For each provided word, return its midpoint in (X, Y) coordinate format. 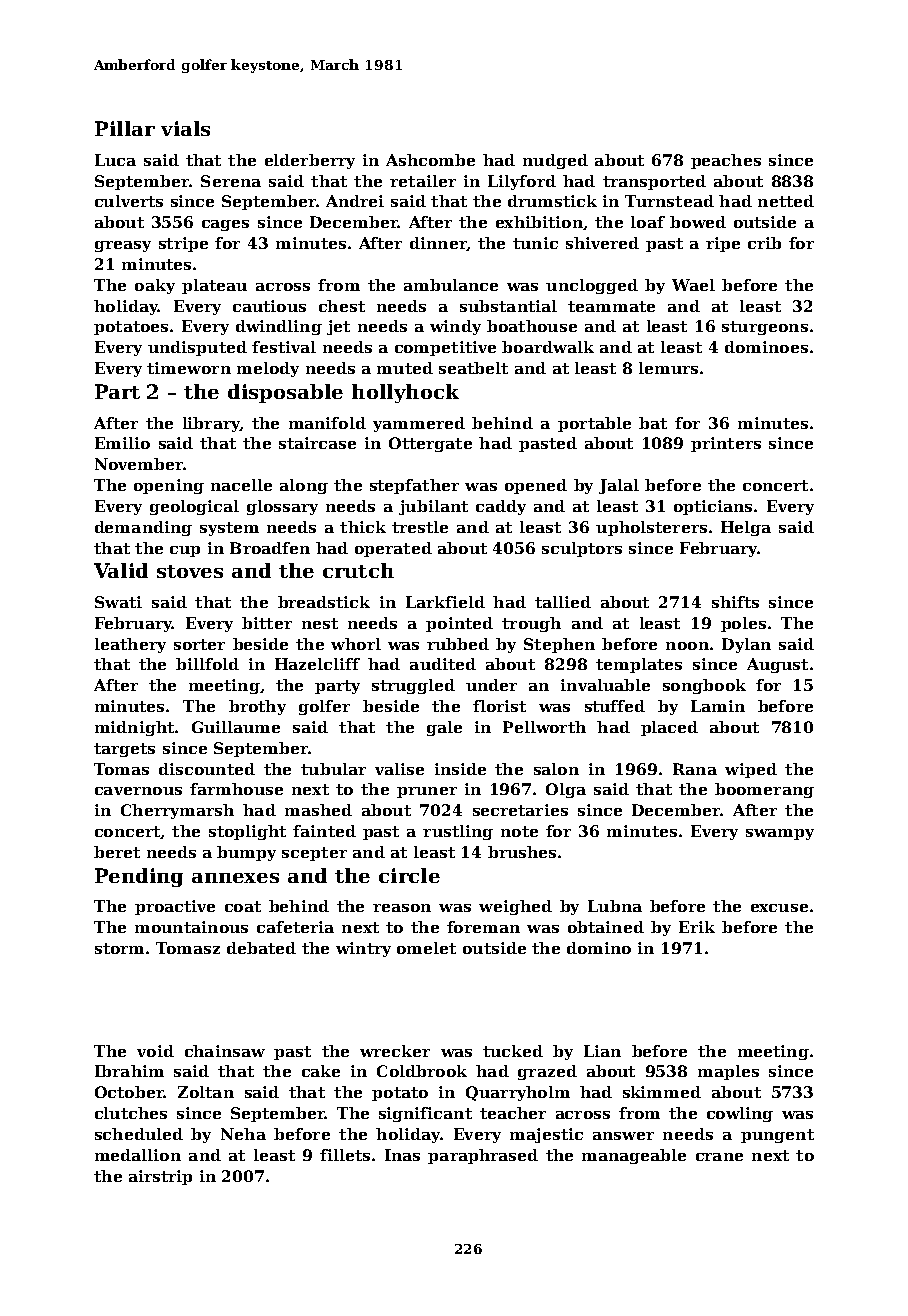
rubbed (458, 644)
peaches (726, 161)
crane (719, 1157)
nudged (555, 161)
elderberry (310, 161)
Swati (118, 602)
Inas (402, 1155)
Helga (746, 528)
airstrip (160, 1177)
